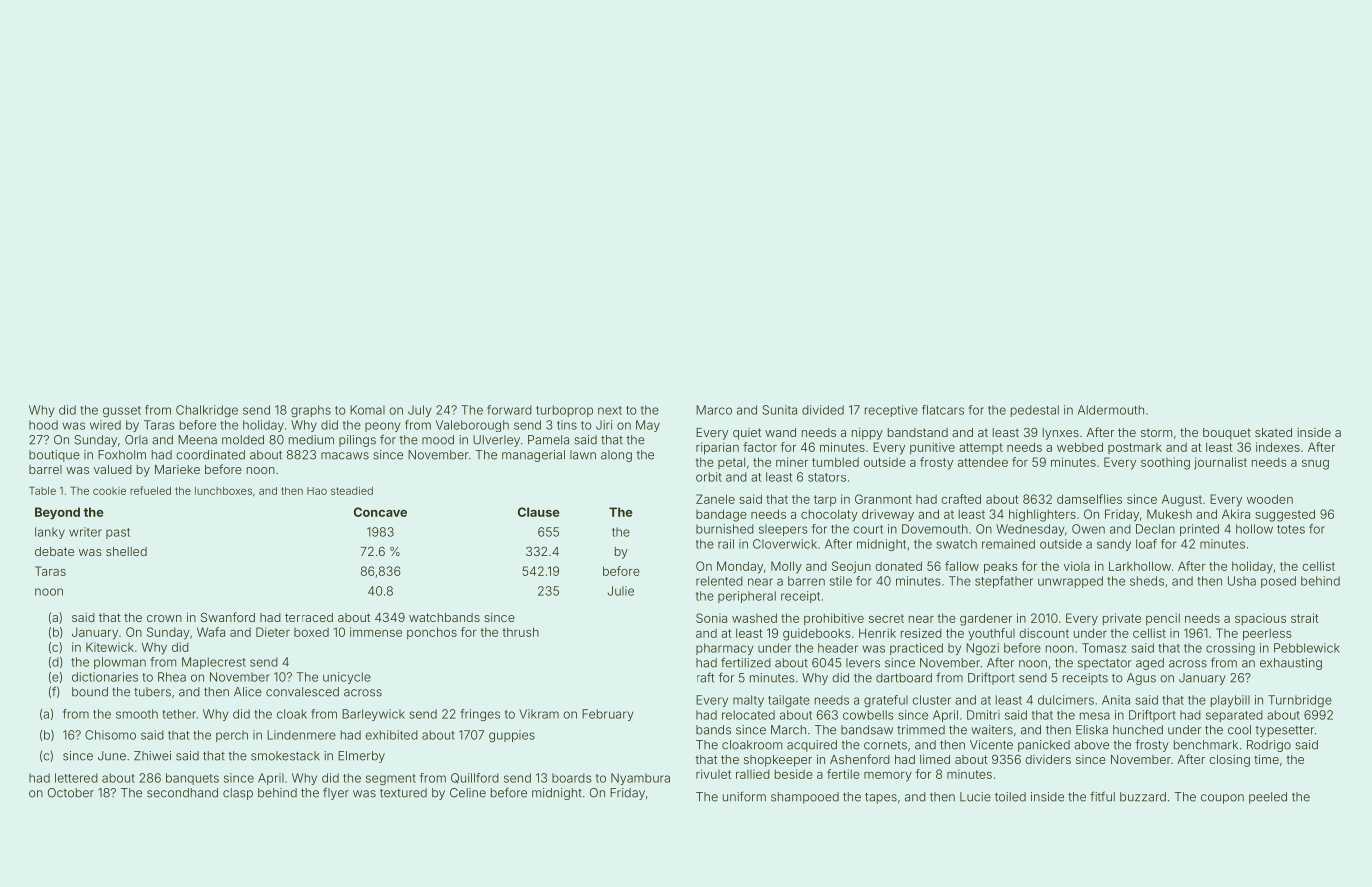 The width and height of the image is (1372, 887). What do you see at coordinates (311, 411) in the image?
I see `graphs` at bounding box center [311, 411].
